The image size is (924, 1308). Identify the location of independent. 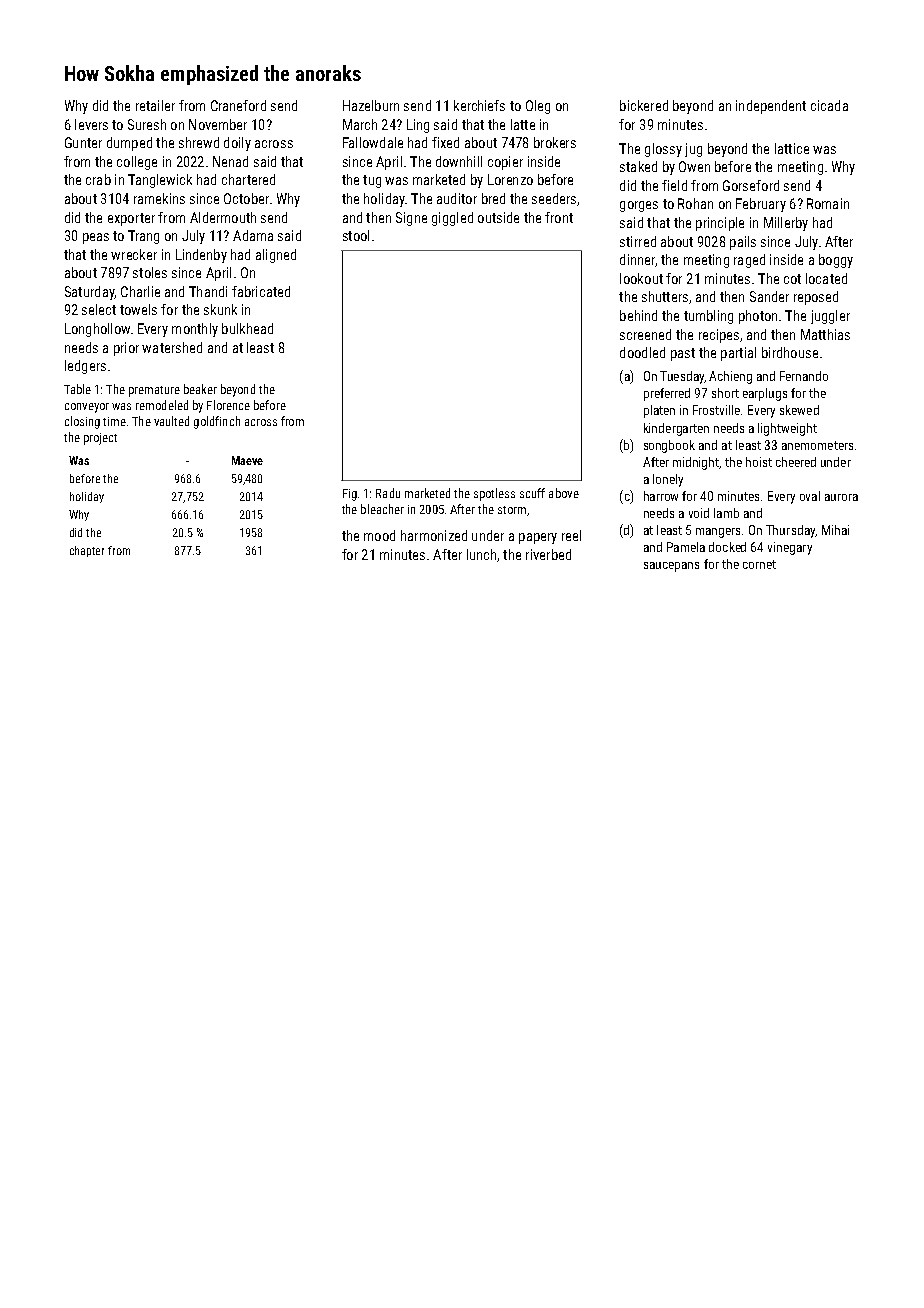
(771, 107).
